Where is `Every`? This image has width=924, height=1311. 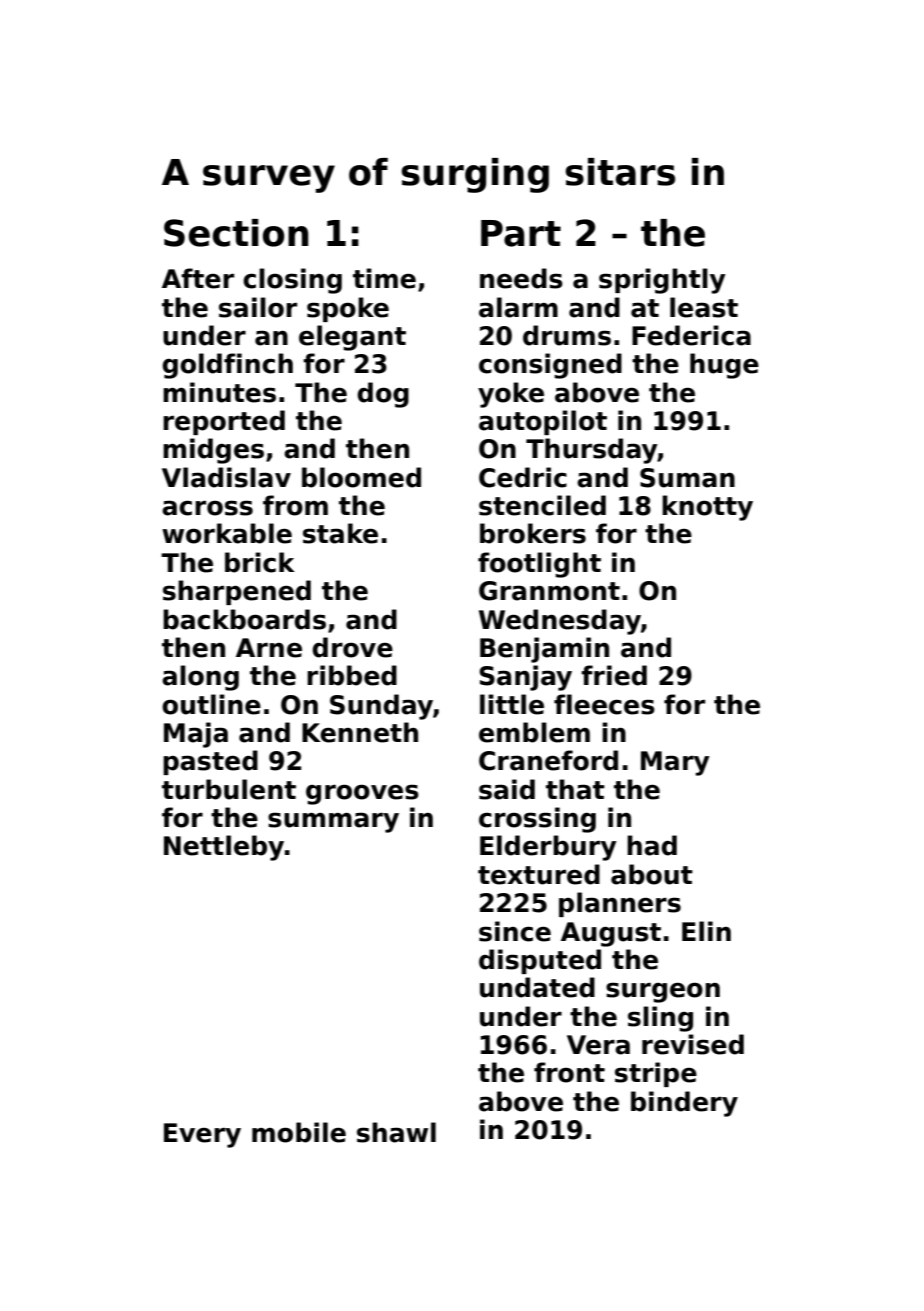 Every is located at coordinates (202, 1135).
